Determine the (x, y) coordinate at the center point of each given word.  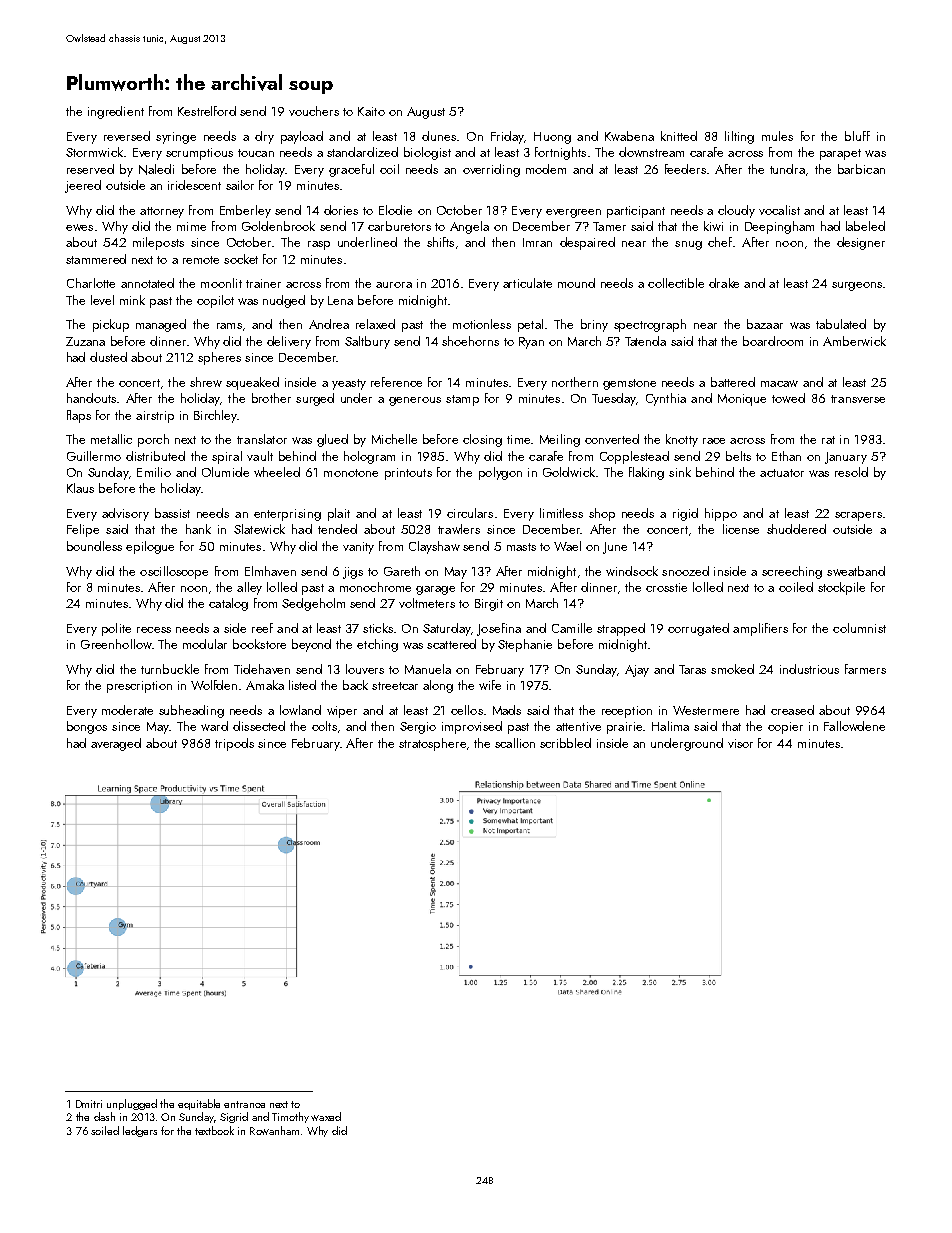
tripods (234, 744)
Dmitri (89, 1104)
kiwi (713, 226)
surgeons (857, 286)
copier (785, 728)
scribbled (565, 743)
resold (851, 472)
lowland (300, 710)
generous (415, 401)
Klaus (80, 488)
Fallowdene (854, 726)
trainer (263, 283)
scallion (515, 743)
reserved (90, 169)
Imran (537, 242)
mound (576, 283)
